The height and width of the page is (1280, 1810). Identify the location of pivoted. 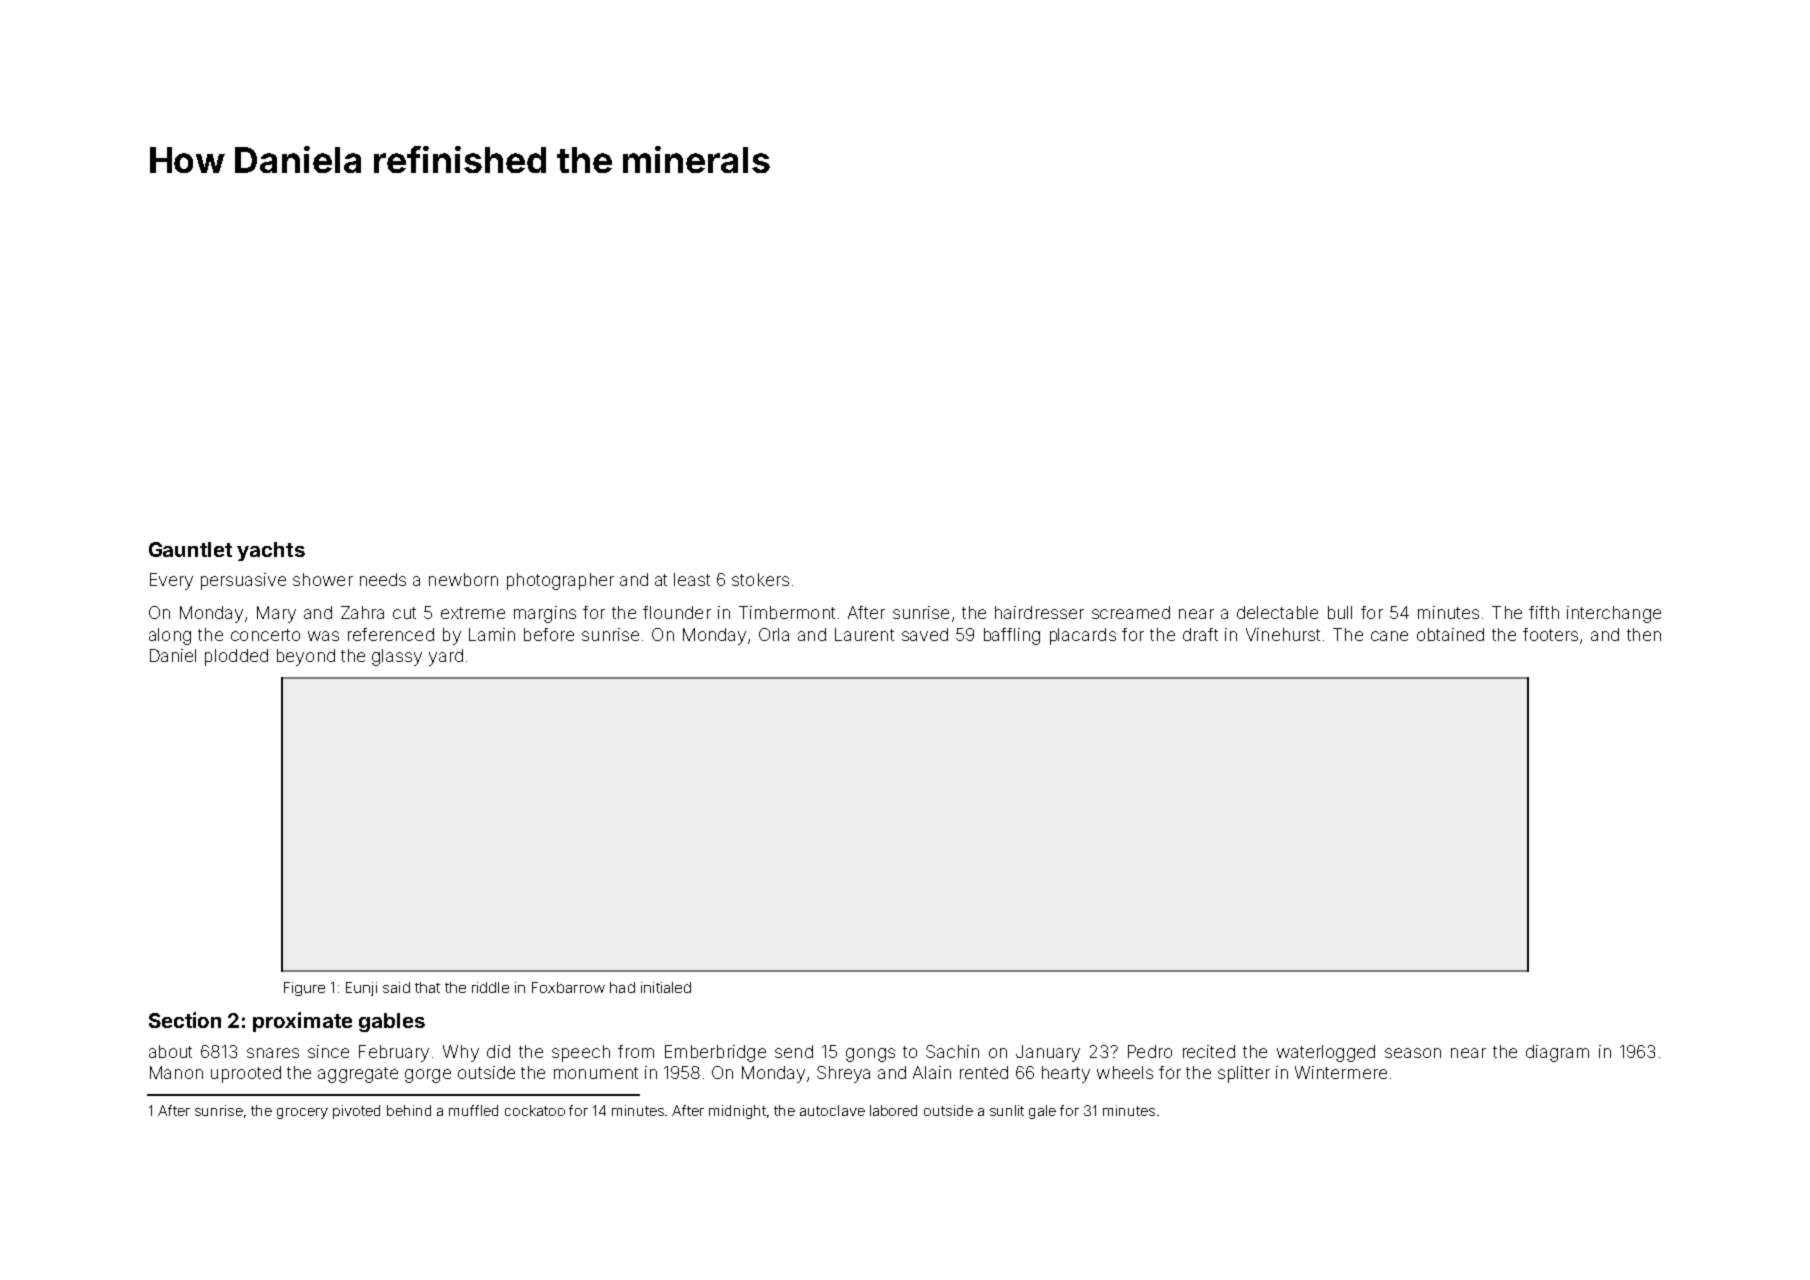
(356, 1112).
